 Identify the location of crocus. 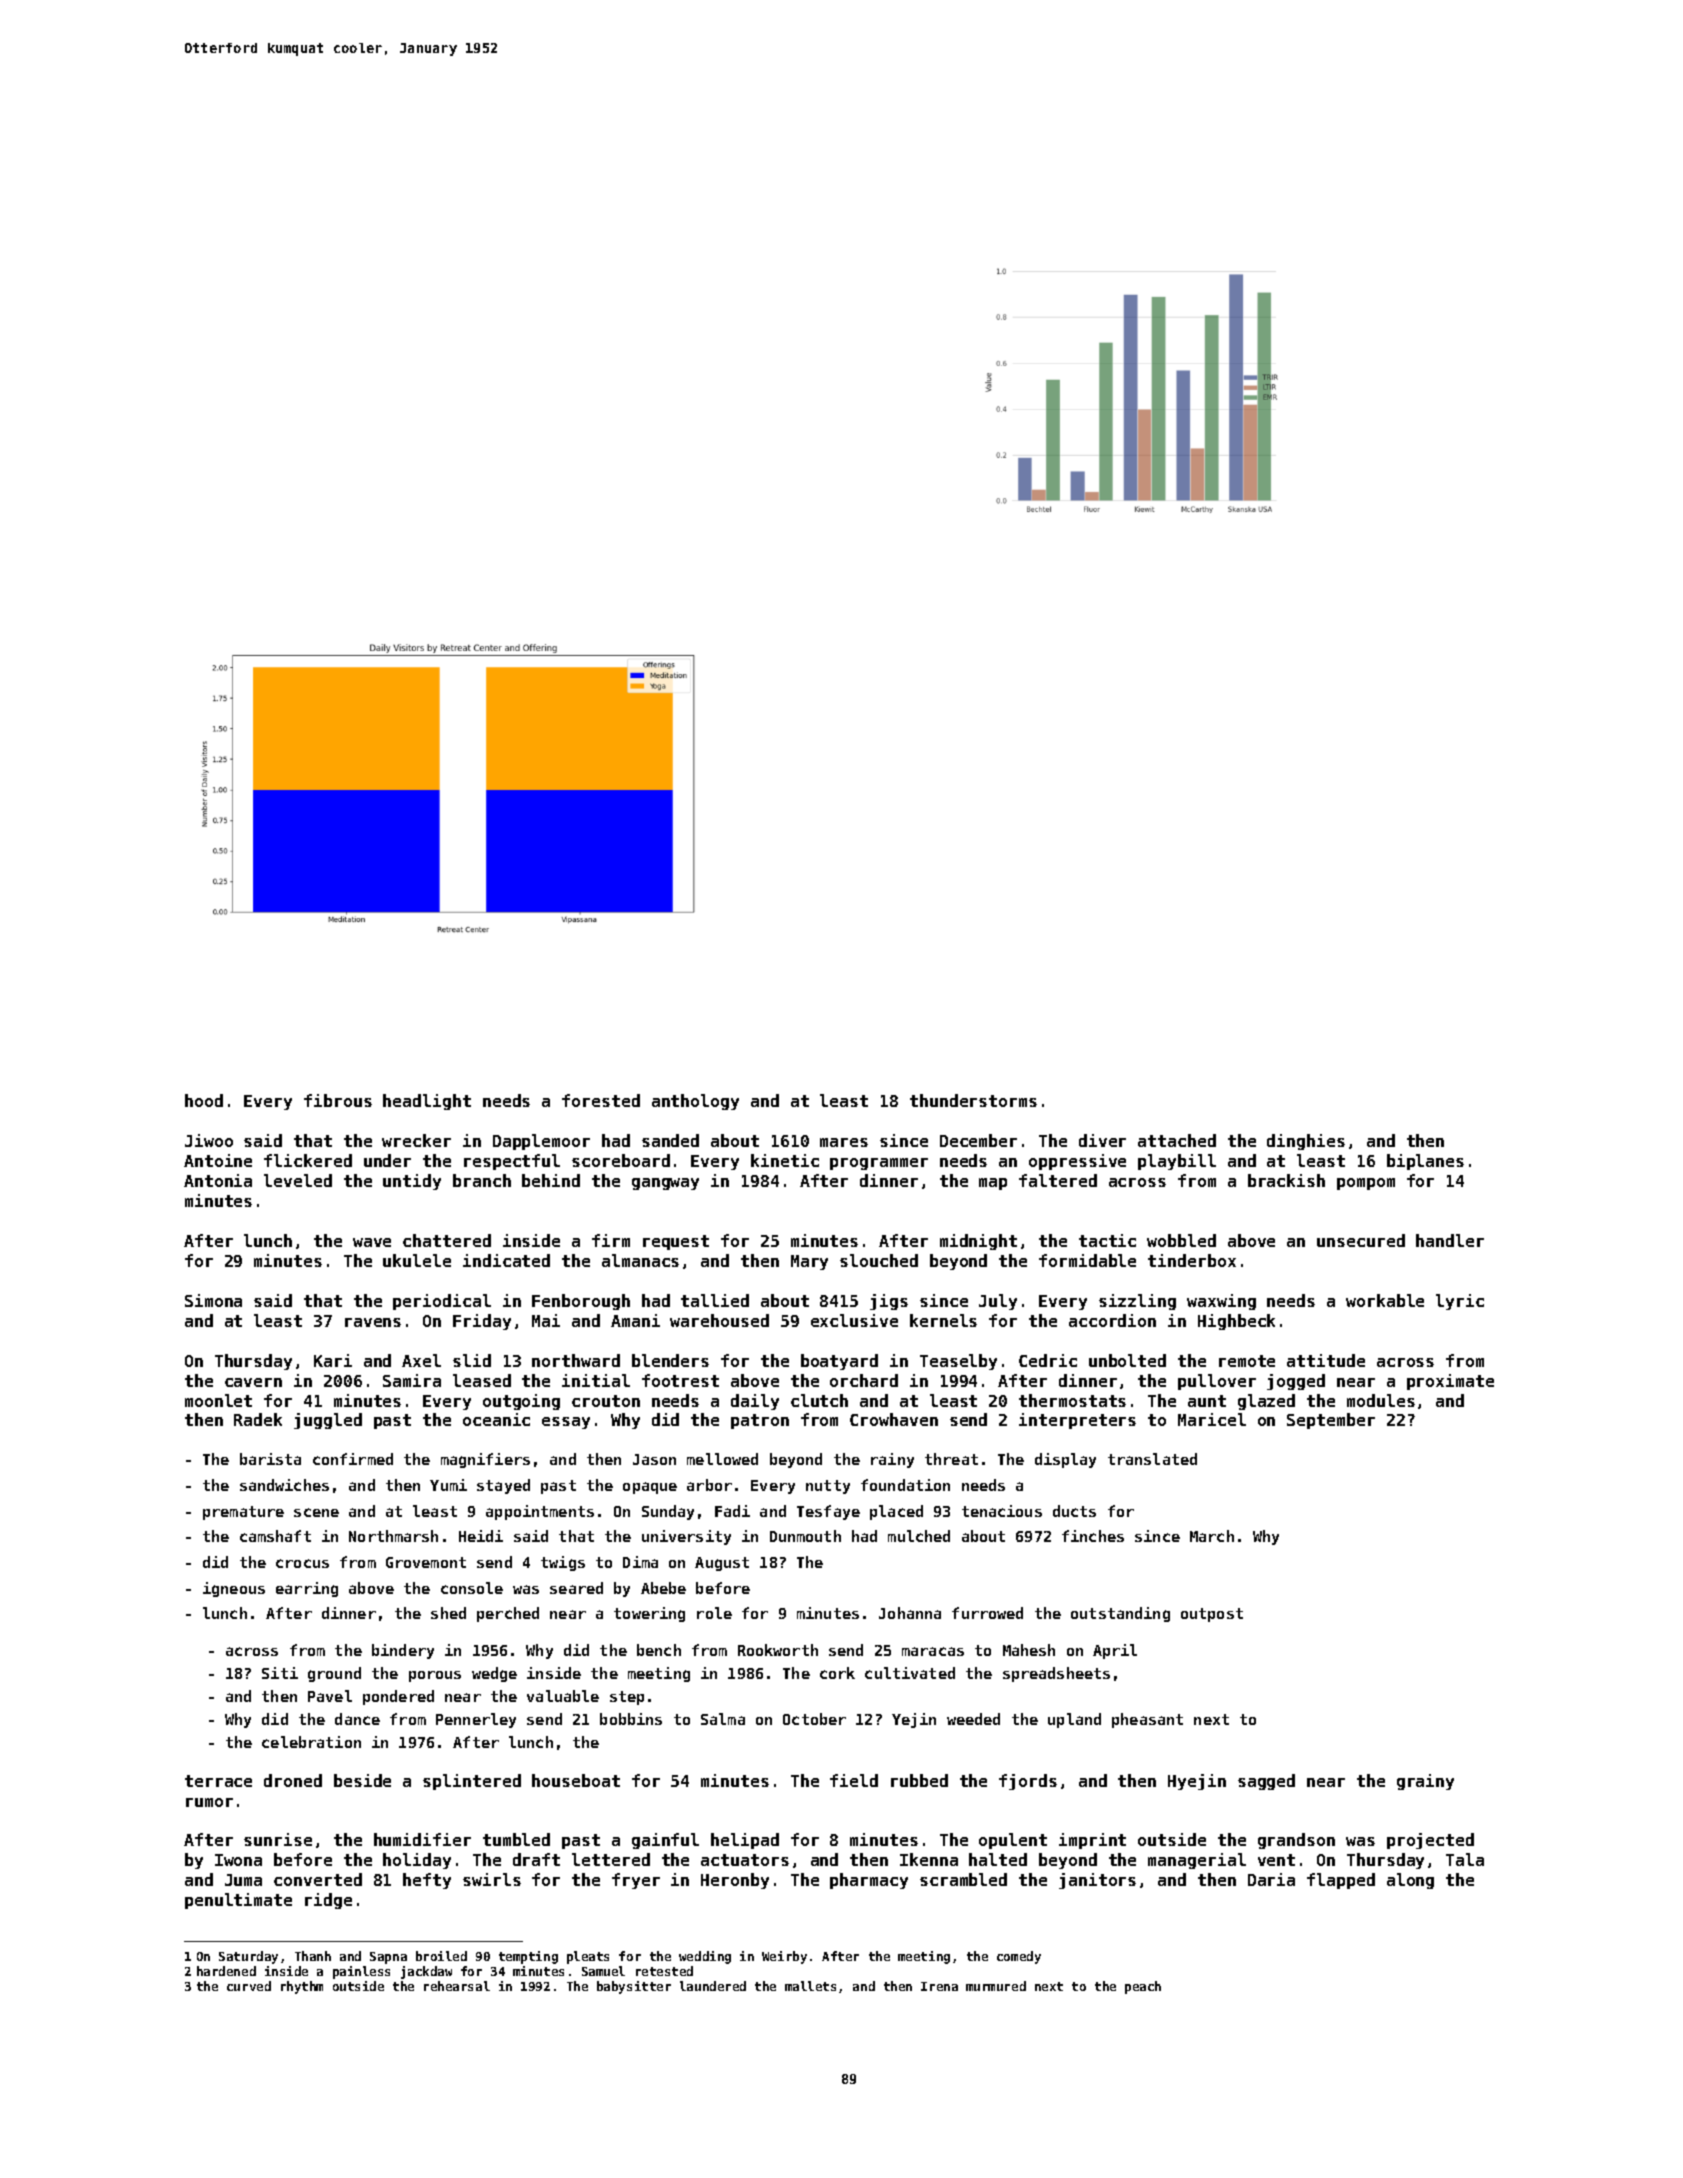
(302, 1563).
